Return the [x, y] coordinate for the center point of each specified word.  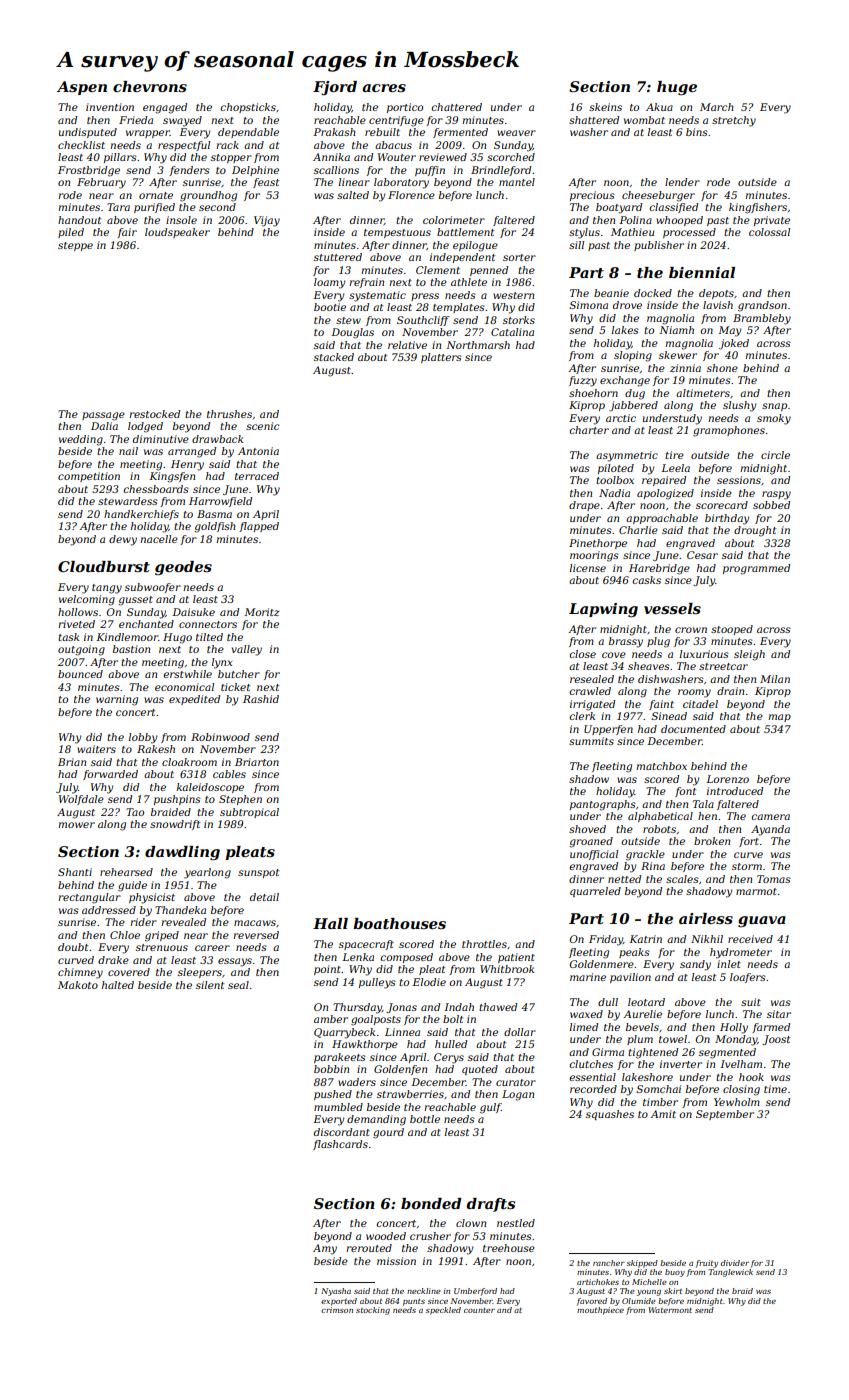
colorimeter [454, 220]
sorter [519, 257]
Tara [118, 207]
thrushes [229, 414]
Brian [72, 762]
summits [591, 741]
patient [516, 958]
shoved [587, 829]
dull [608, 1002]
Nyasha [336, 1292]
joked [734, 344]
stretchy [734, 121]
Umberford [475, 1292]
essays [235, 962]
